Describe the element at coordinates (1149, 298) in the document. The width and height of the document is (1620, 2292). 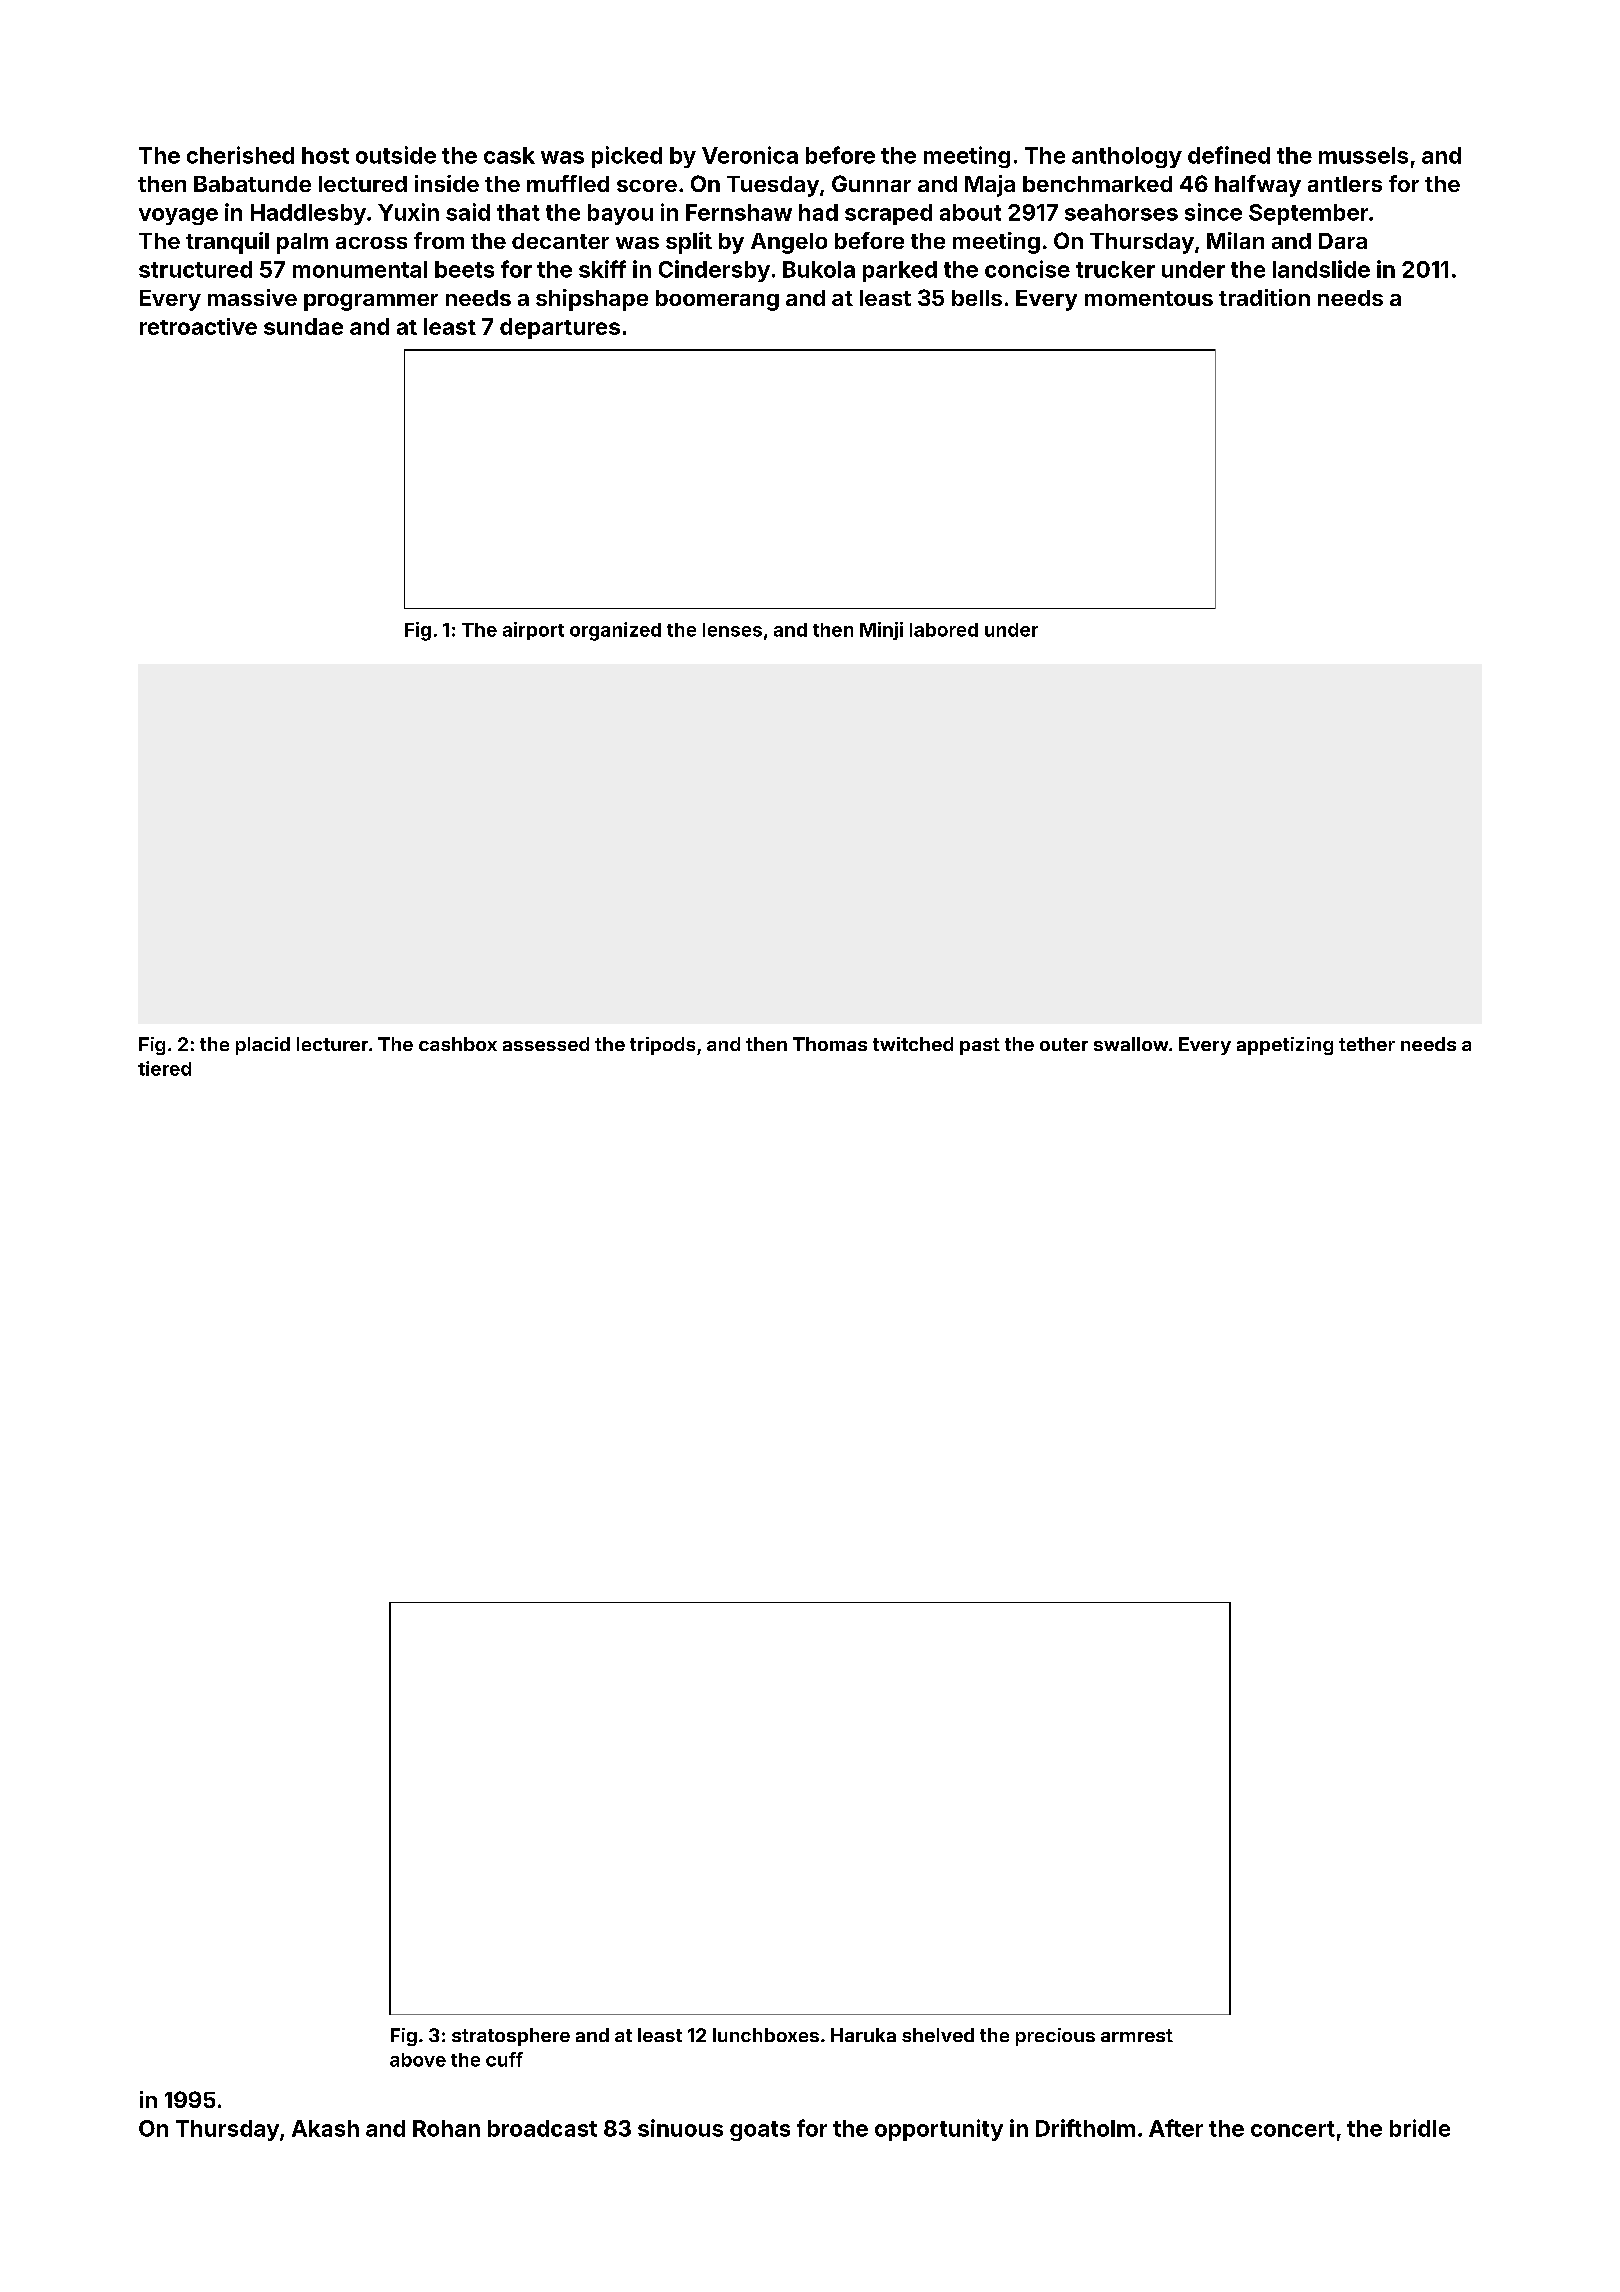
I see `momentous` at that location.
